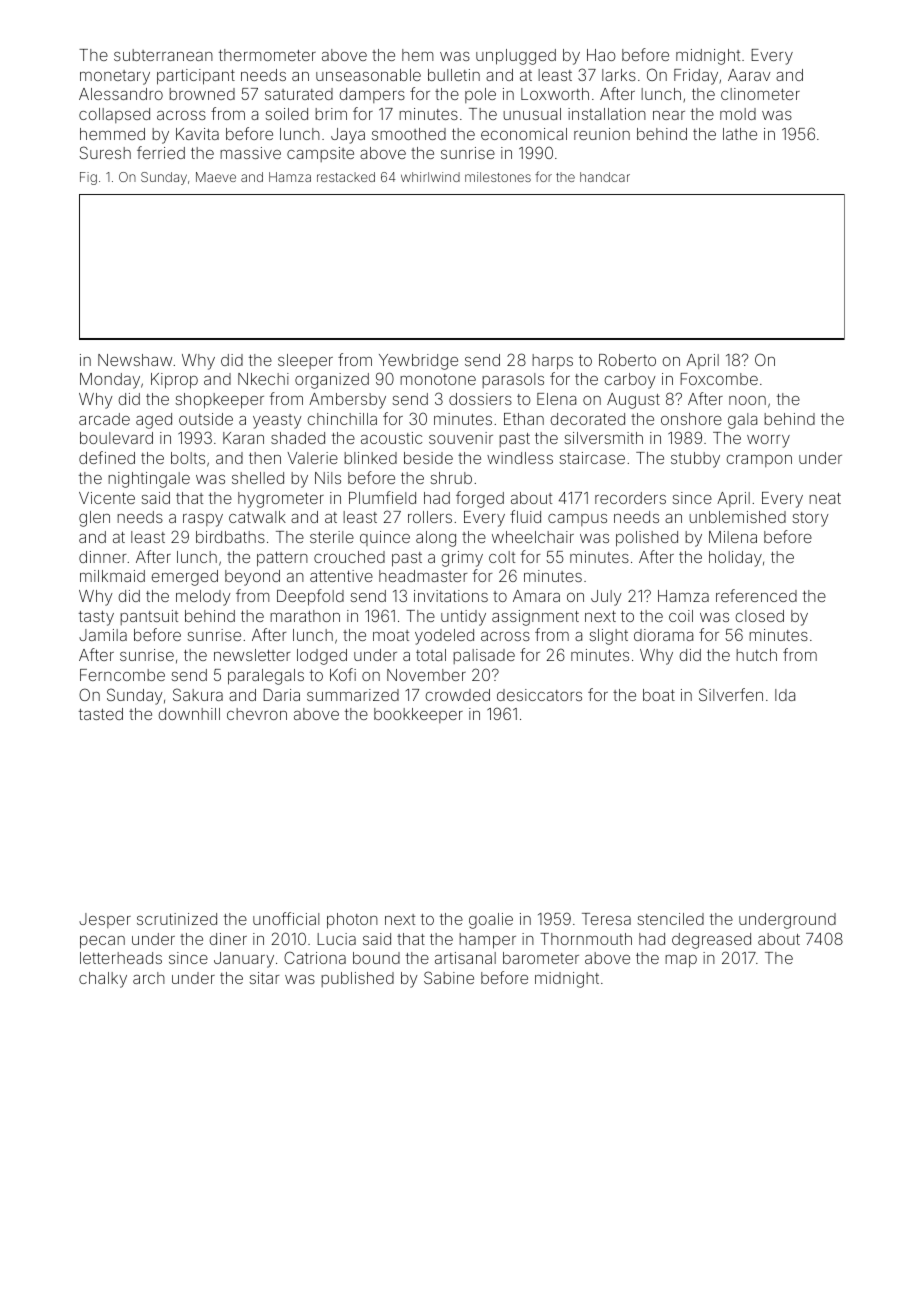 The width and height of the screenshot is (924, 1308). Describe the element at coordinates (449, 977) in the screenshot. I see `Sabine` at that location.
